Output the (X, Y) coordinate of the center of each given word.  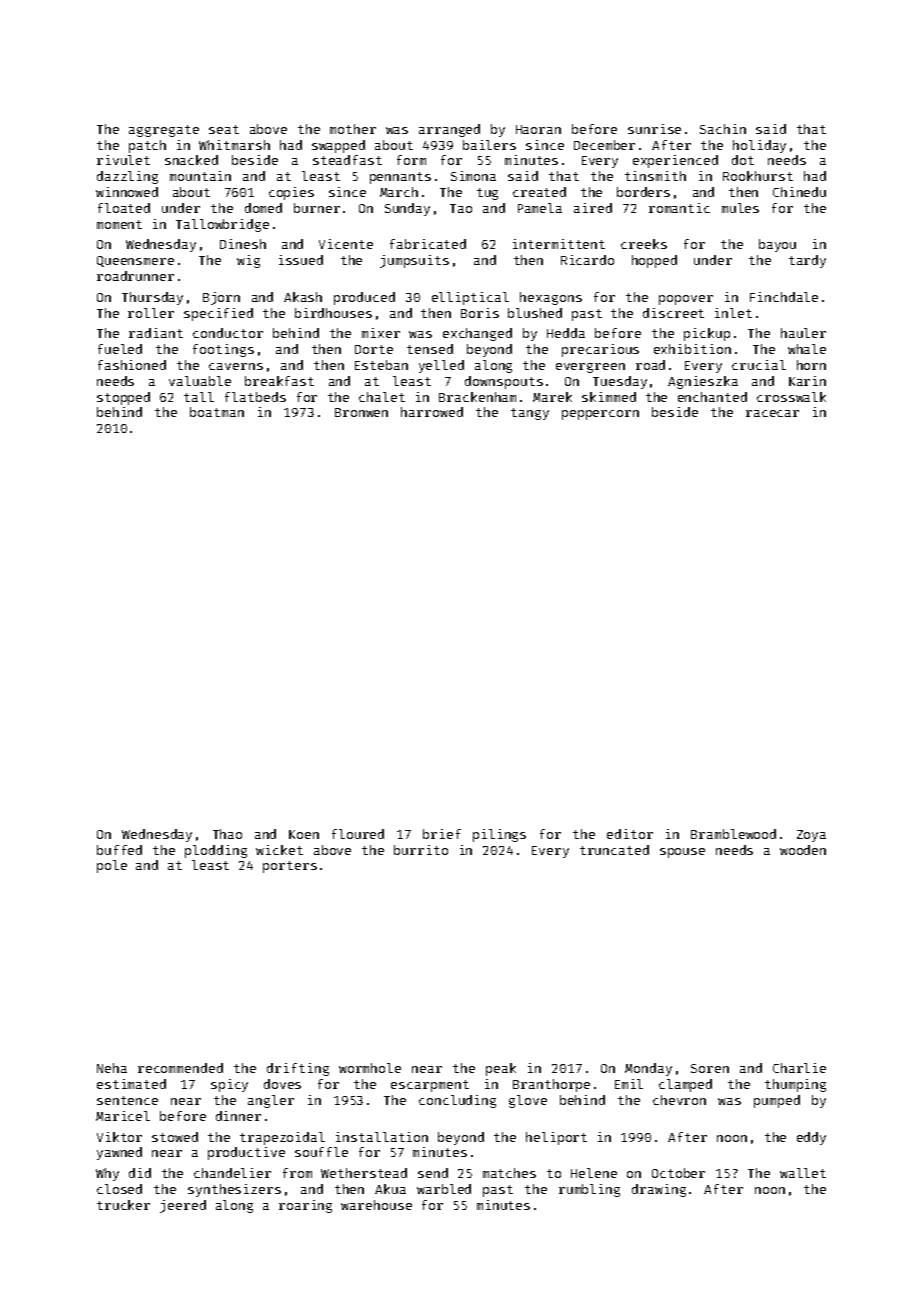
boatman (217, 412)
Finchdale (784, 297)
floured (358, 834)
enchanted (712, 397)
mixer (381, 333)
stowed (175, 1137)
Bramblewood (733, 834)
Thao (227, 834)
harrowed (432, 412)
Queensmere (135, 261)
